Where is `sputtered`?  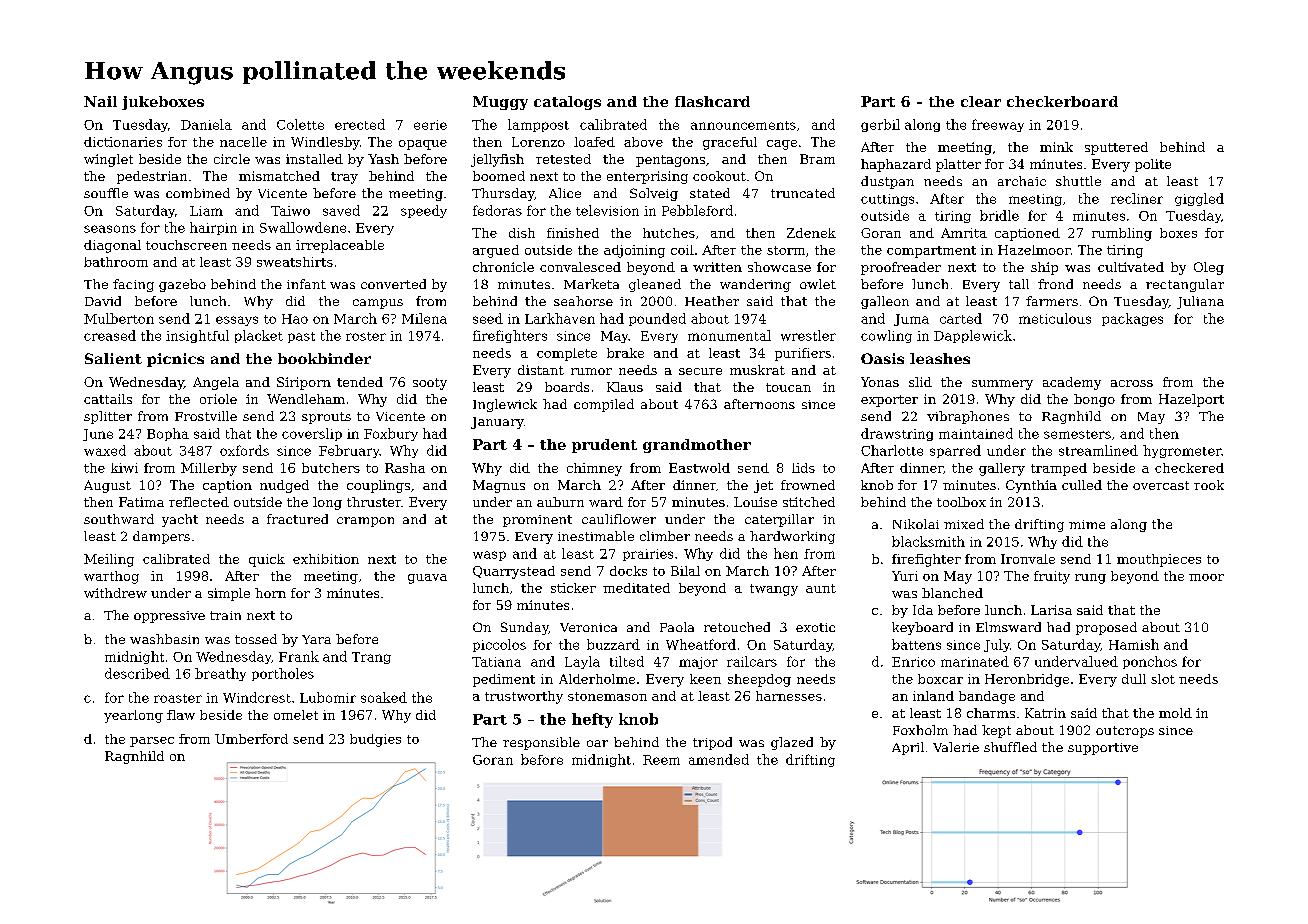
sputtered is located at coordinates (1116, 148).
